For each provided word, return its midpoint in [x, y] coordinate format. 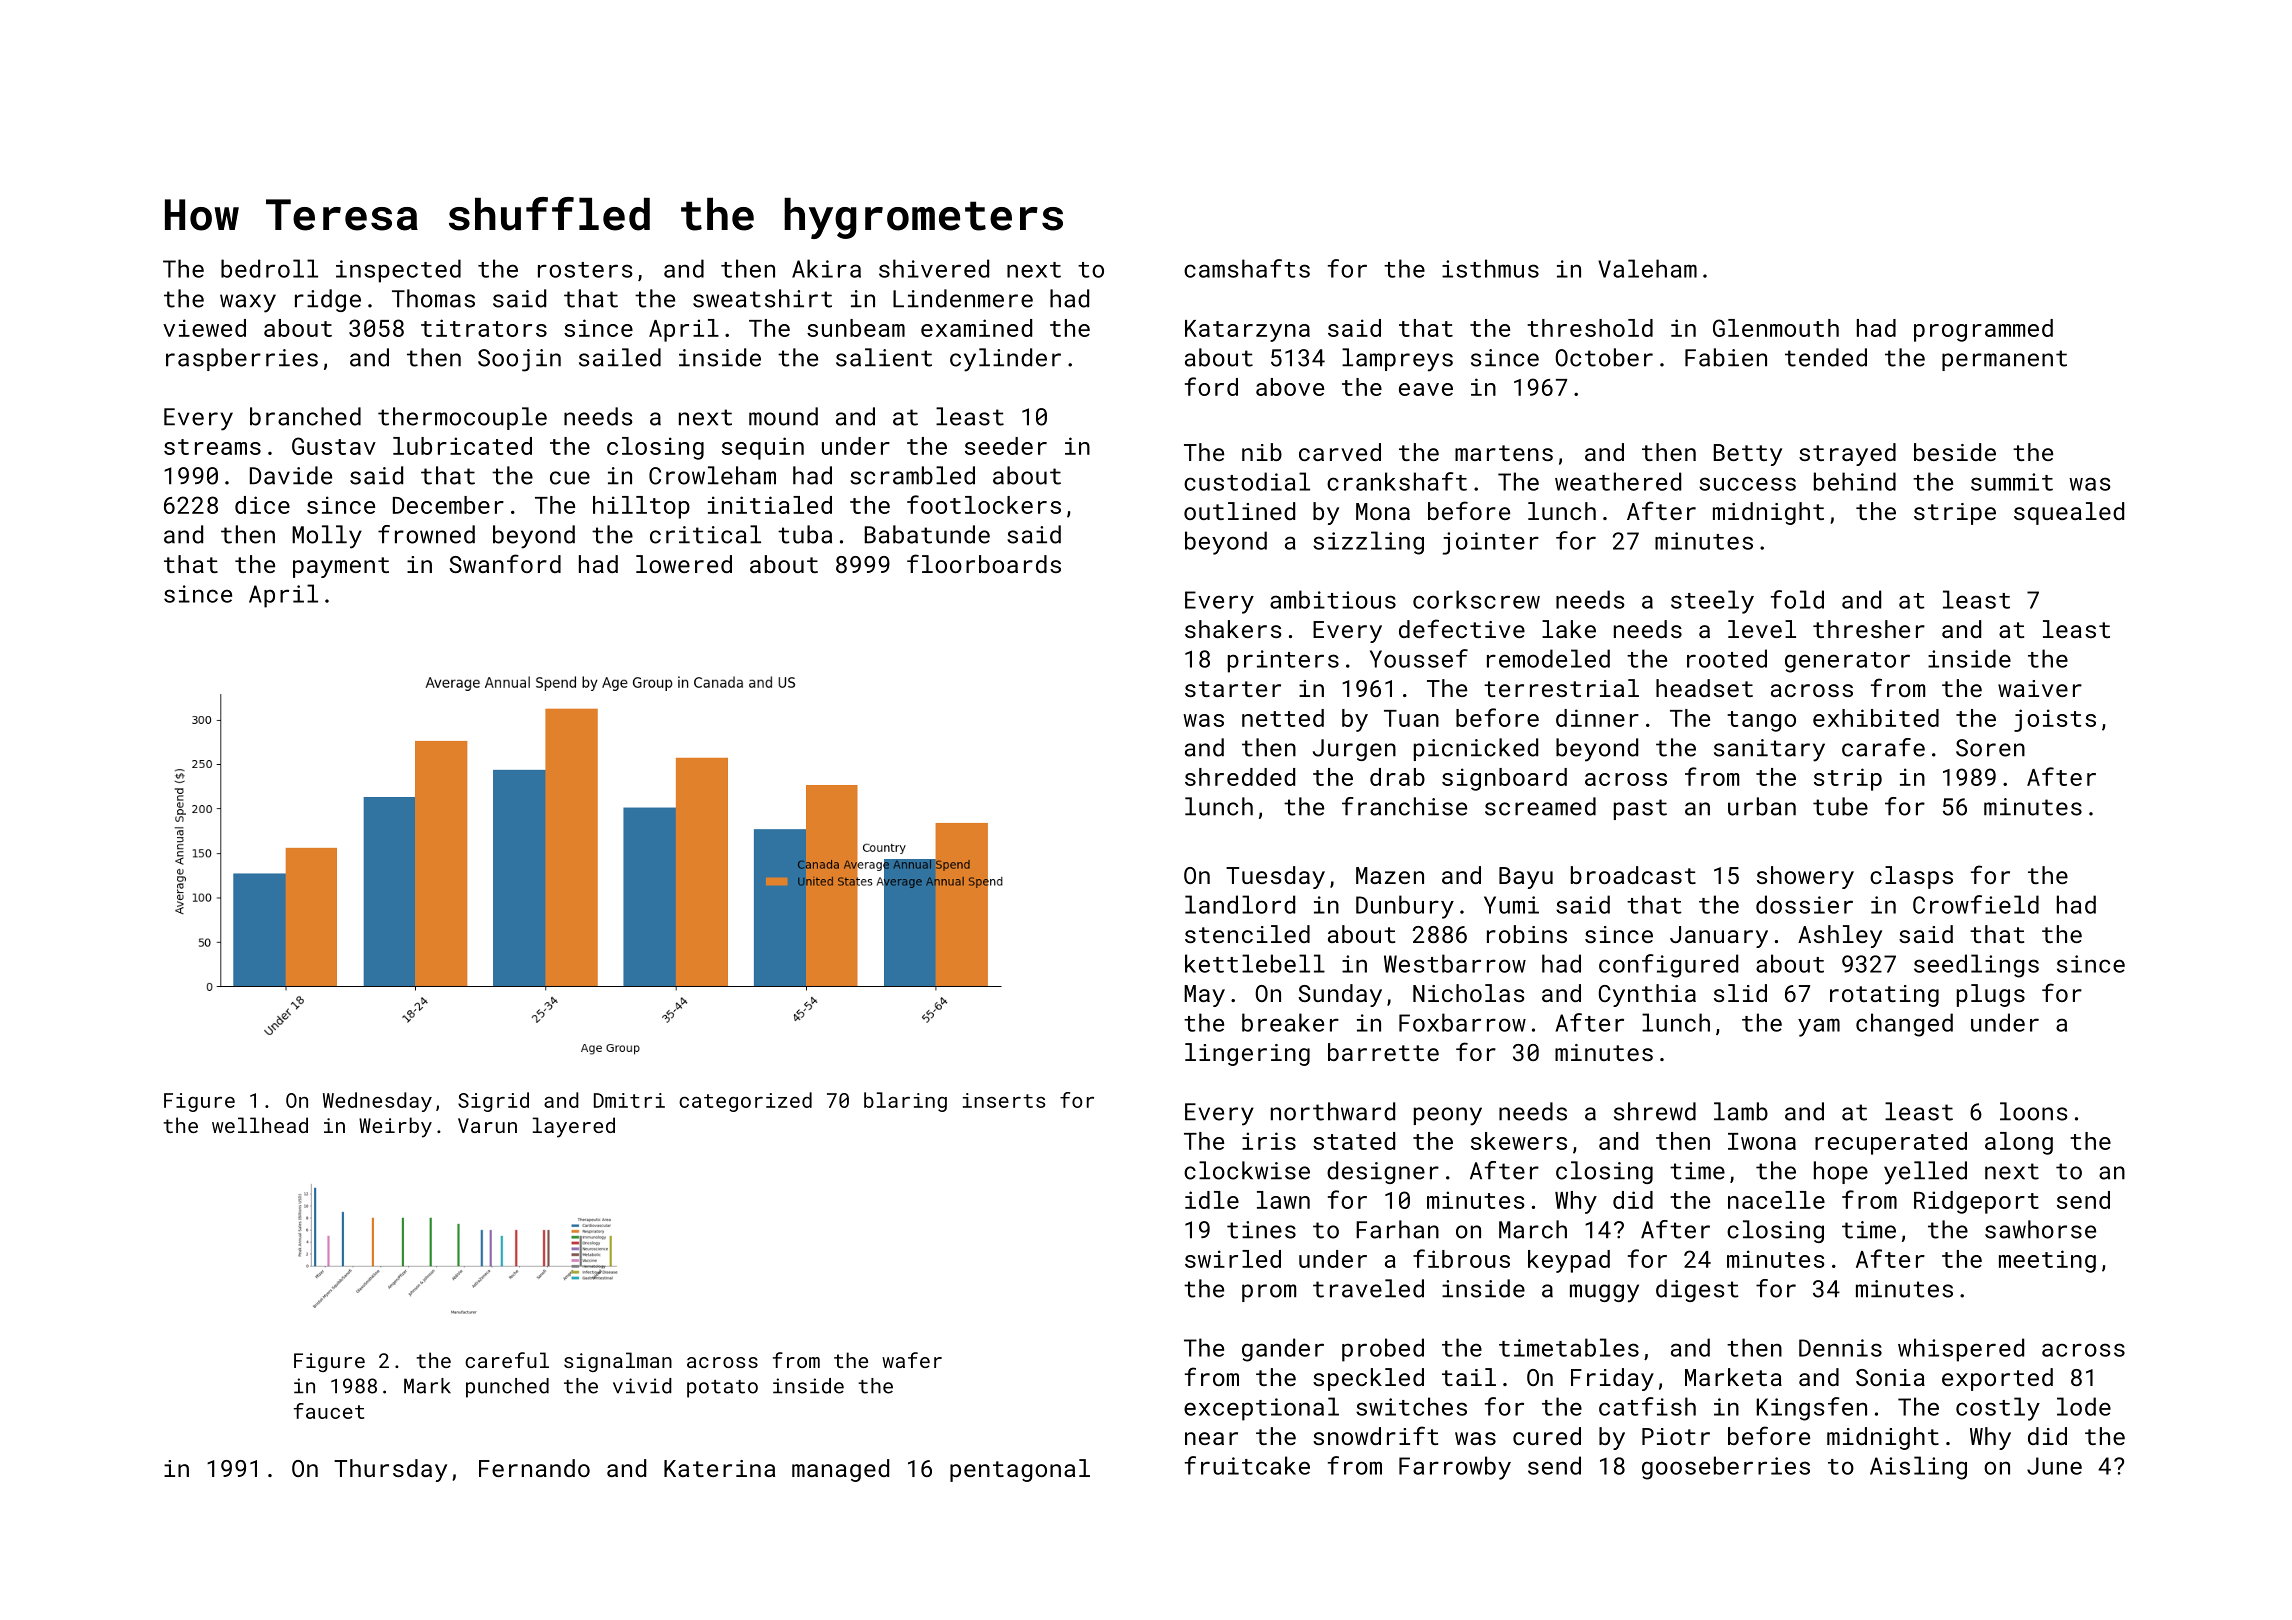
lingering [1247, 1054]
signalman [618, 1362]
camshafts [1247, 268]
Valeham [1647, 268]
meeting [2047, 1261]
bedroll [269, 268]
